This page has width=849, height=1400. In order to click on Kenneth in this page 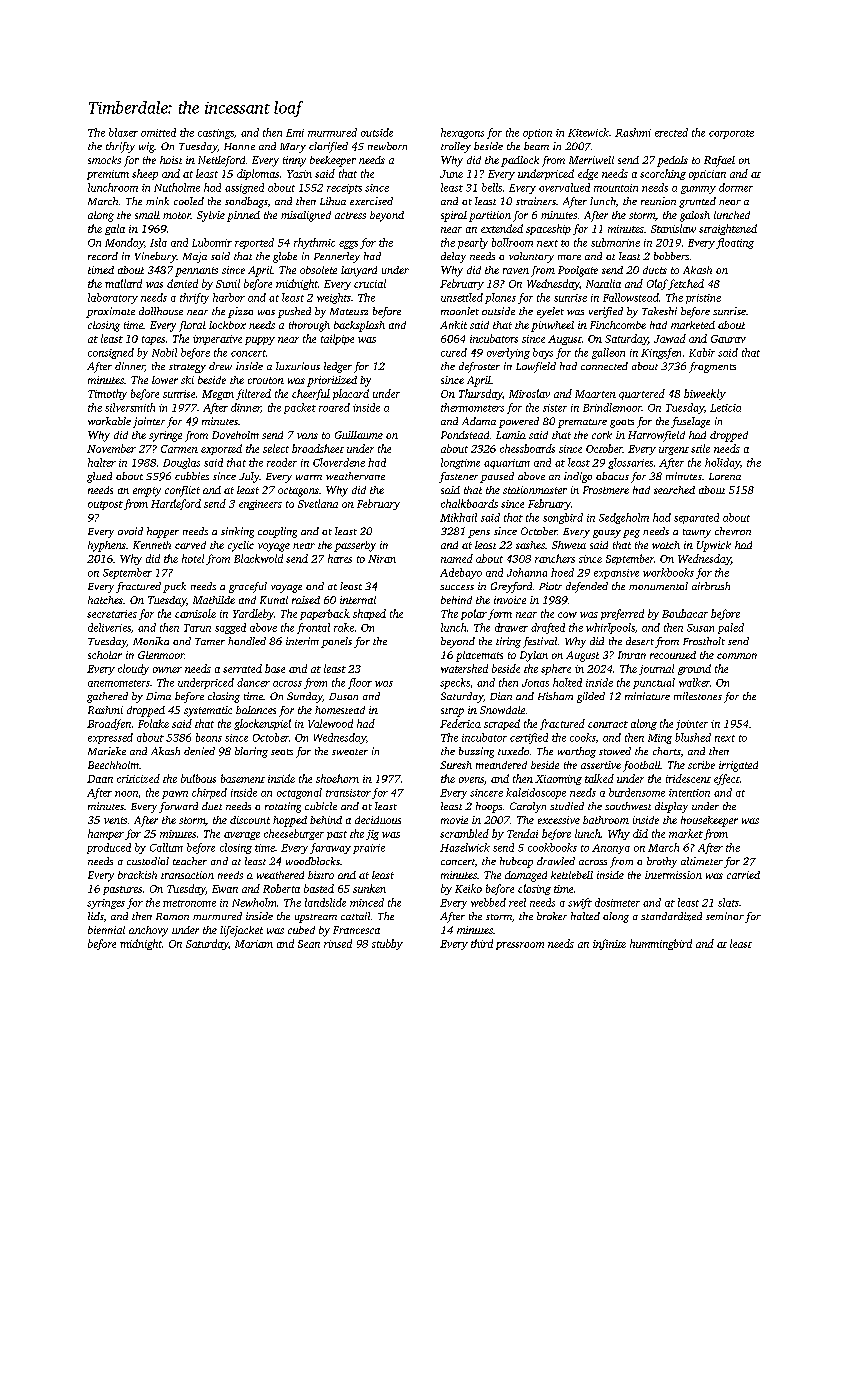, I will do `click(152, 545)`.
